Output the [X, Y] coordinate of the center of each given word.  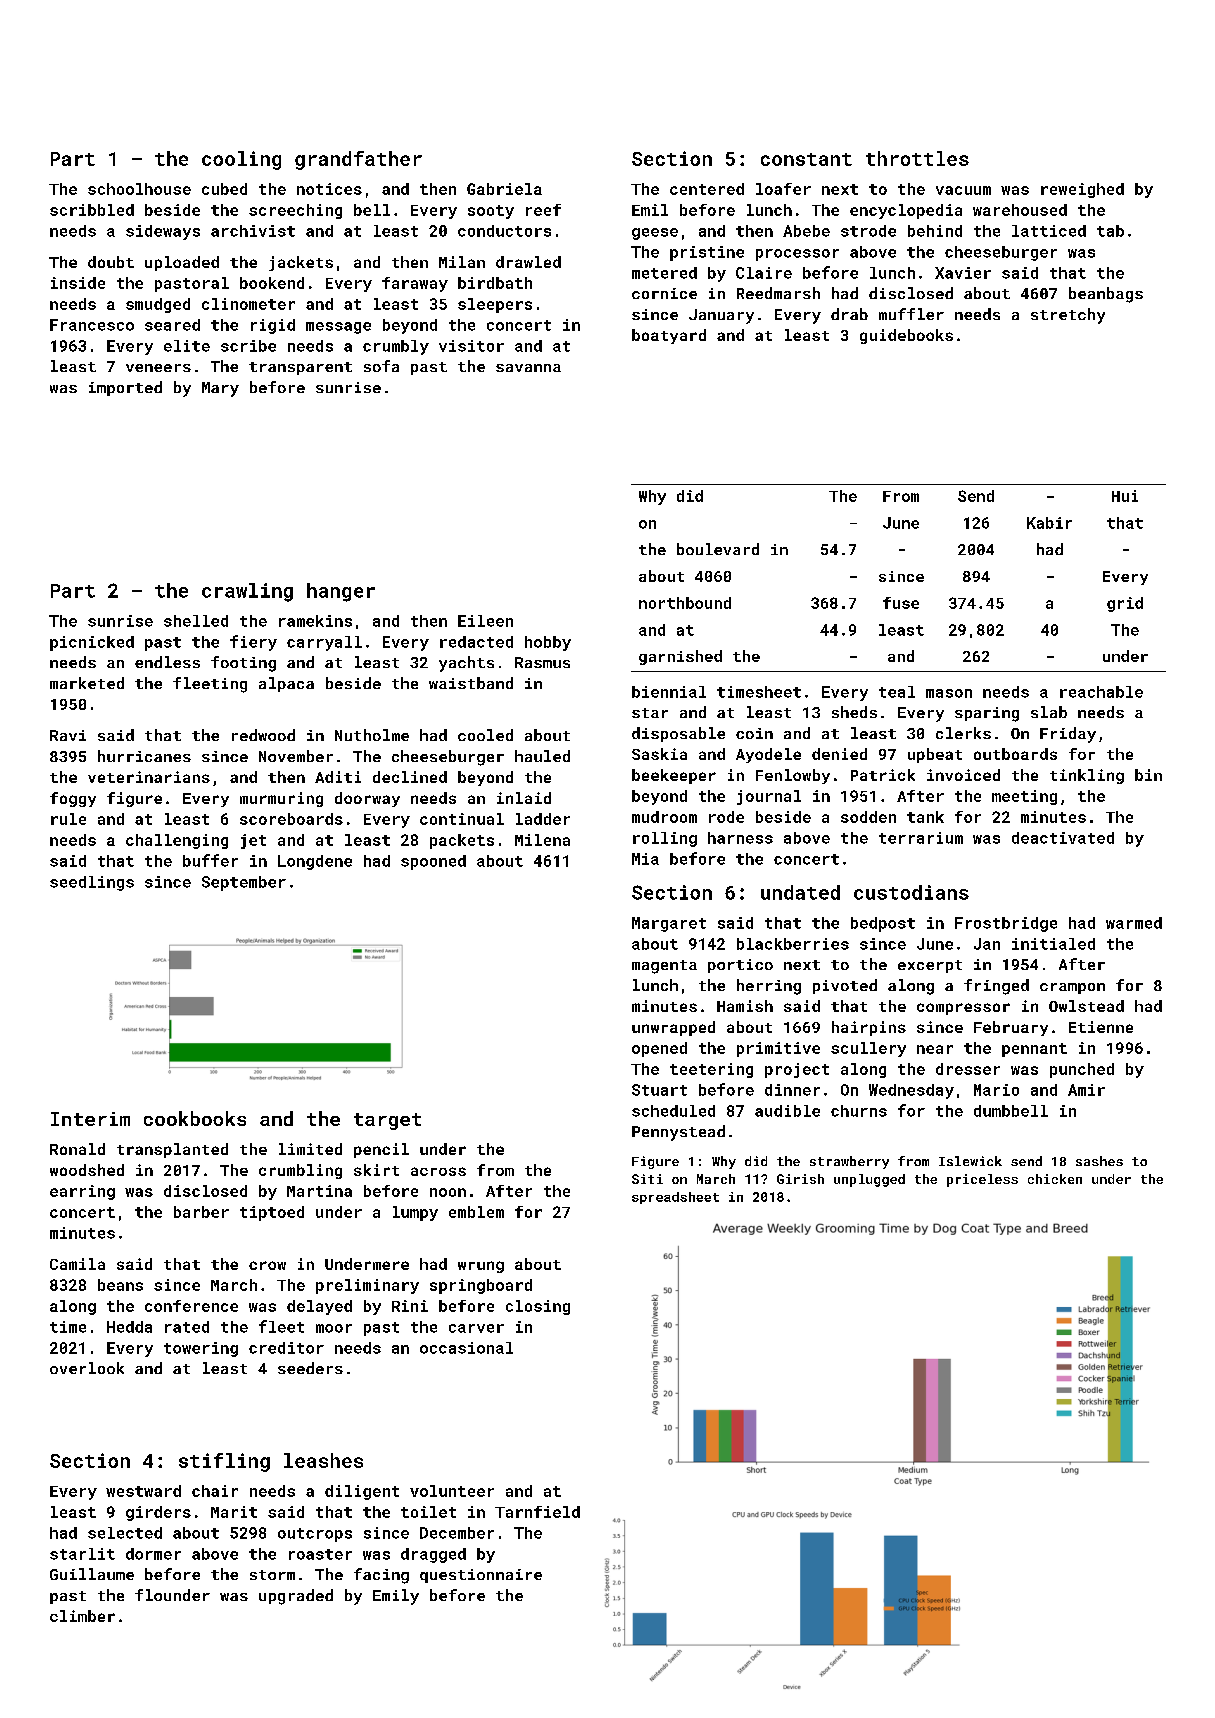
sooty [491, 212]
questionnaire [481, 1576]
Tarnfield [537, 1512]
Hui [1125, 496]
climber [82, 1616]
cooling [241, 160]
